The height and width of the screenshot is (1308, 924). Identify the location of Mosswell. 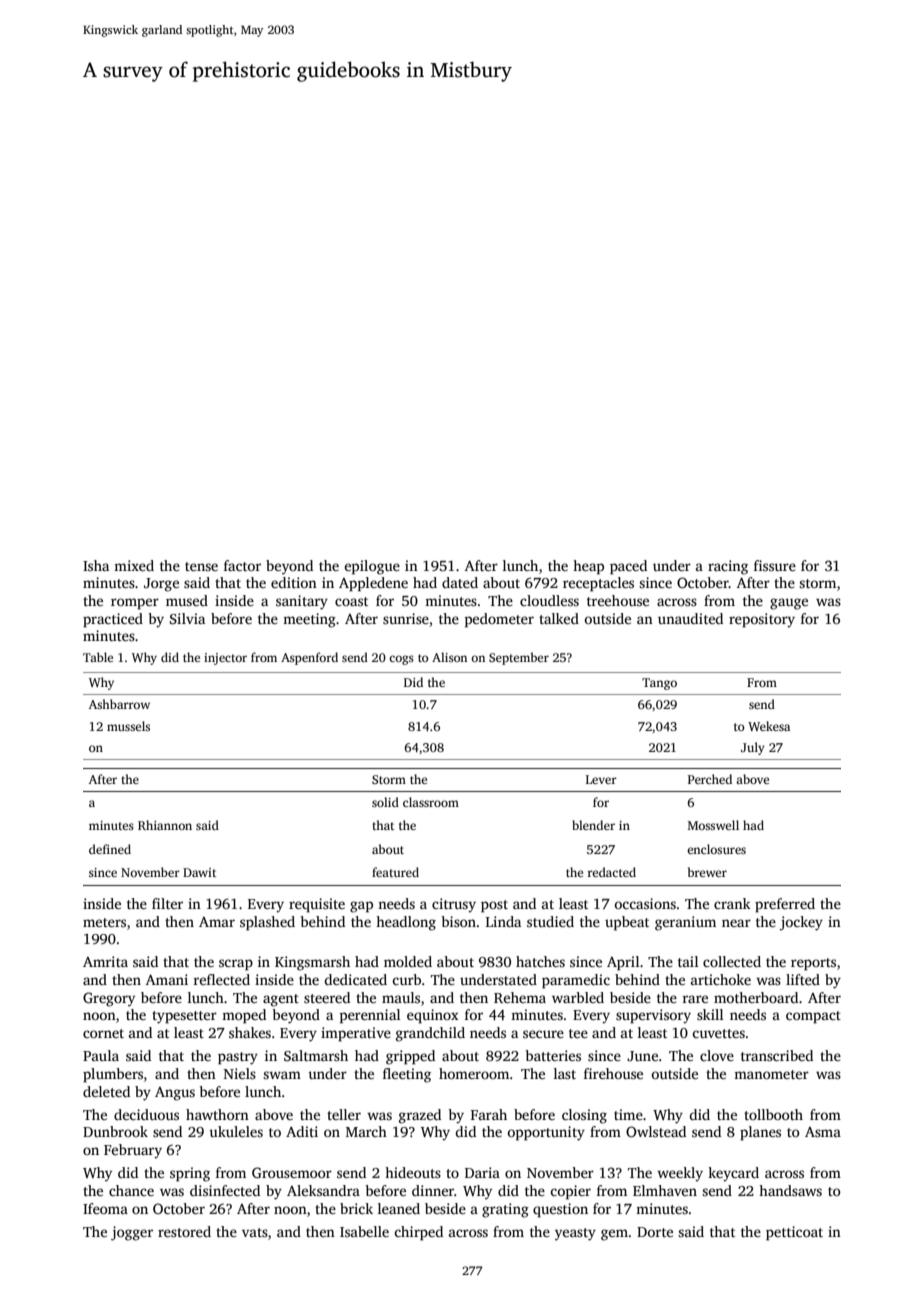
(713, 825).
